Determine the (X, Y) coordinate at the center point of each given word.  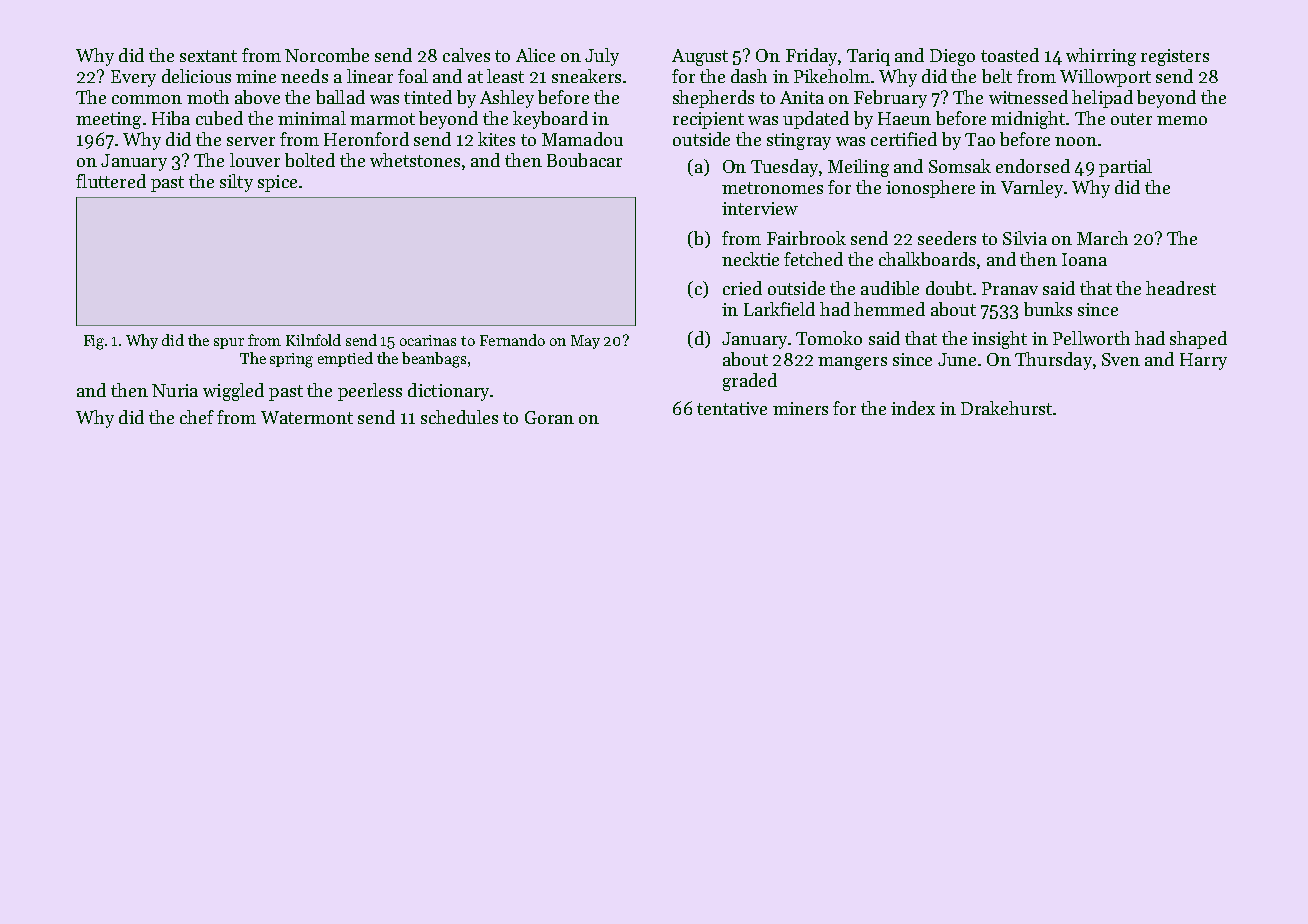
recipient (708, 120)
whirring (1101, 57)
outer (1131, 119)
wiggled (233, 392)
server (251, 141)
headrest (1181, 288)
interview (760, 208)
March (1102, 238)
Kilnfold (313, 340)
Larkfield (779, 309)
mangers (852, 363)
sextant (208, 56)
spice (277, 183)
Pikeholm (832, 76)
